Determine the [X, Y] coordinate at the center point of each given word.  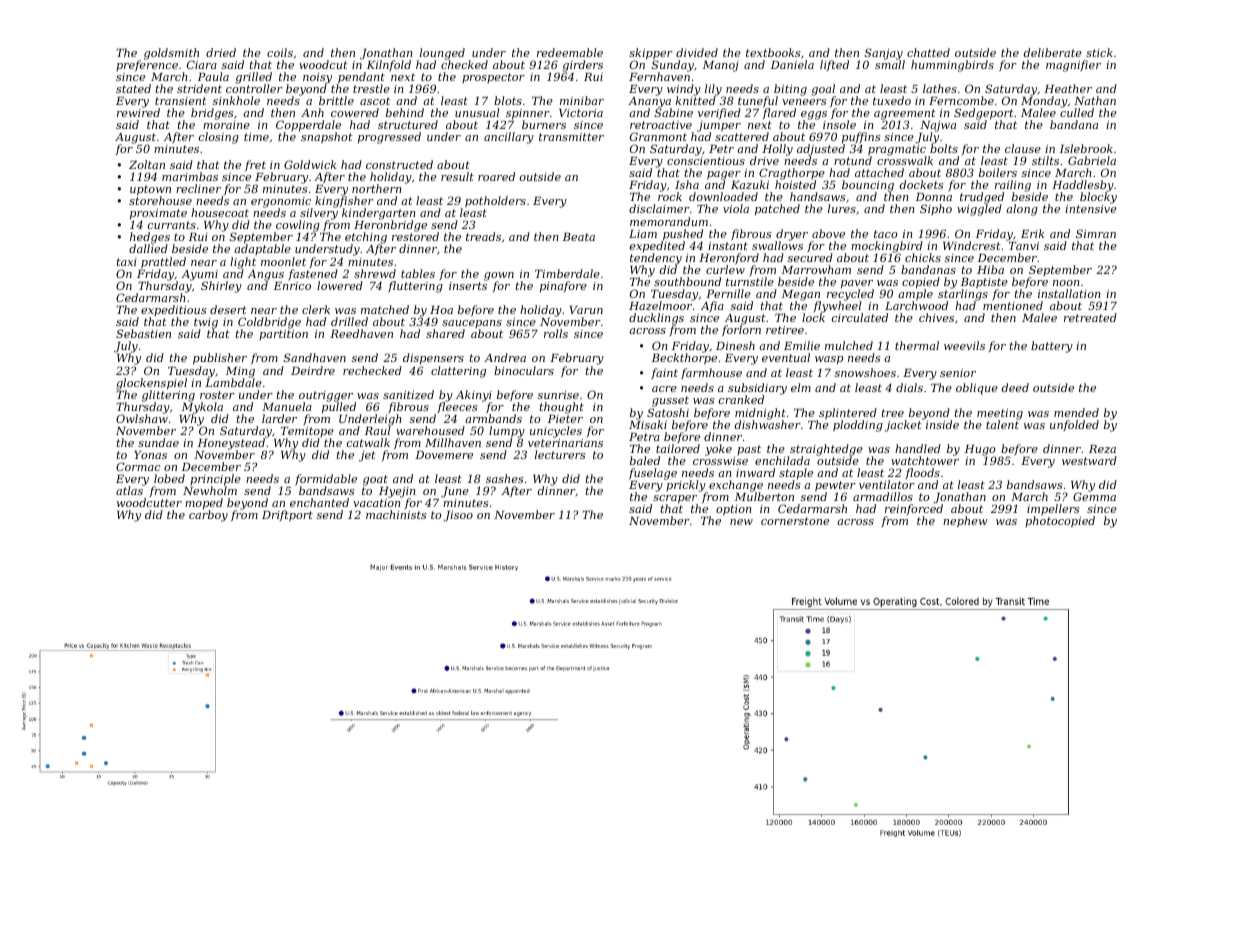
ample [915, 295]
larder [279, 418]
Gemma [1094, 497]
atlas [129, 491]
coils [280, 52]
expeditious [173, 311]
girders [583, 66]
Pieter [565, 419]
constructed [399, 164]
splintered [848, 414]
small [890, 64]
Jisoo [458, 516]
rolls [556, 333]
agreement [905, 115]
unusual [477, 112]
